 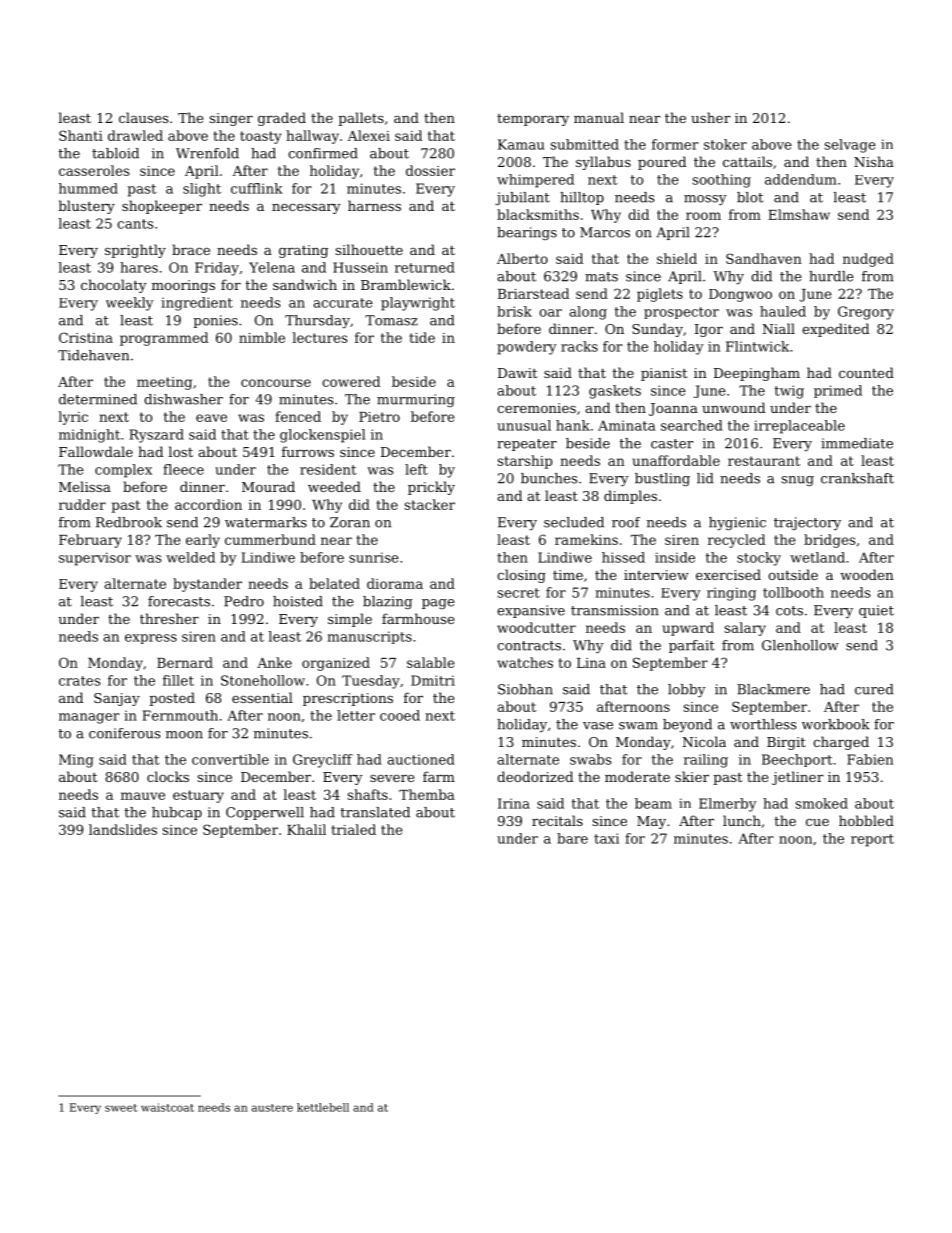 What do you see at coordinates (764, 461) in the page?
I see `restaurant` at bounding box center [764, 461].
